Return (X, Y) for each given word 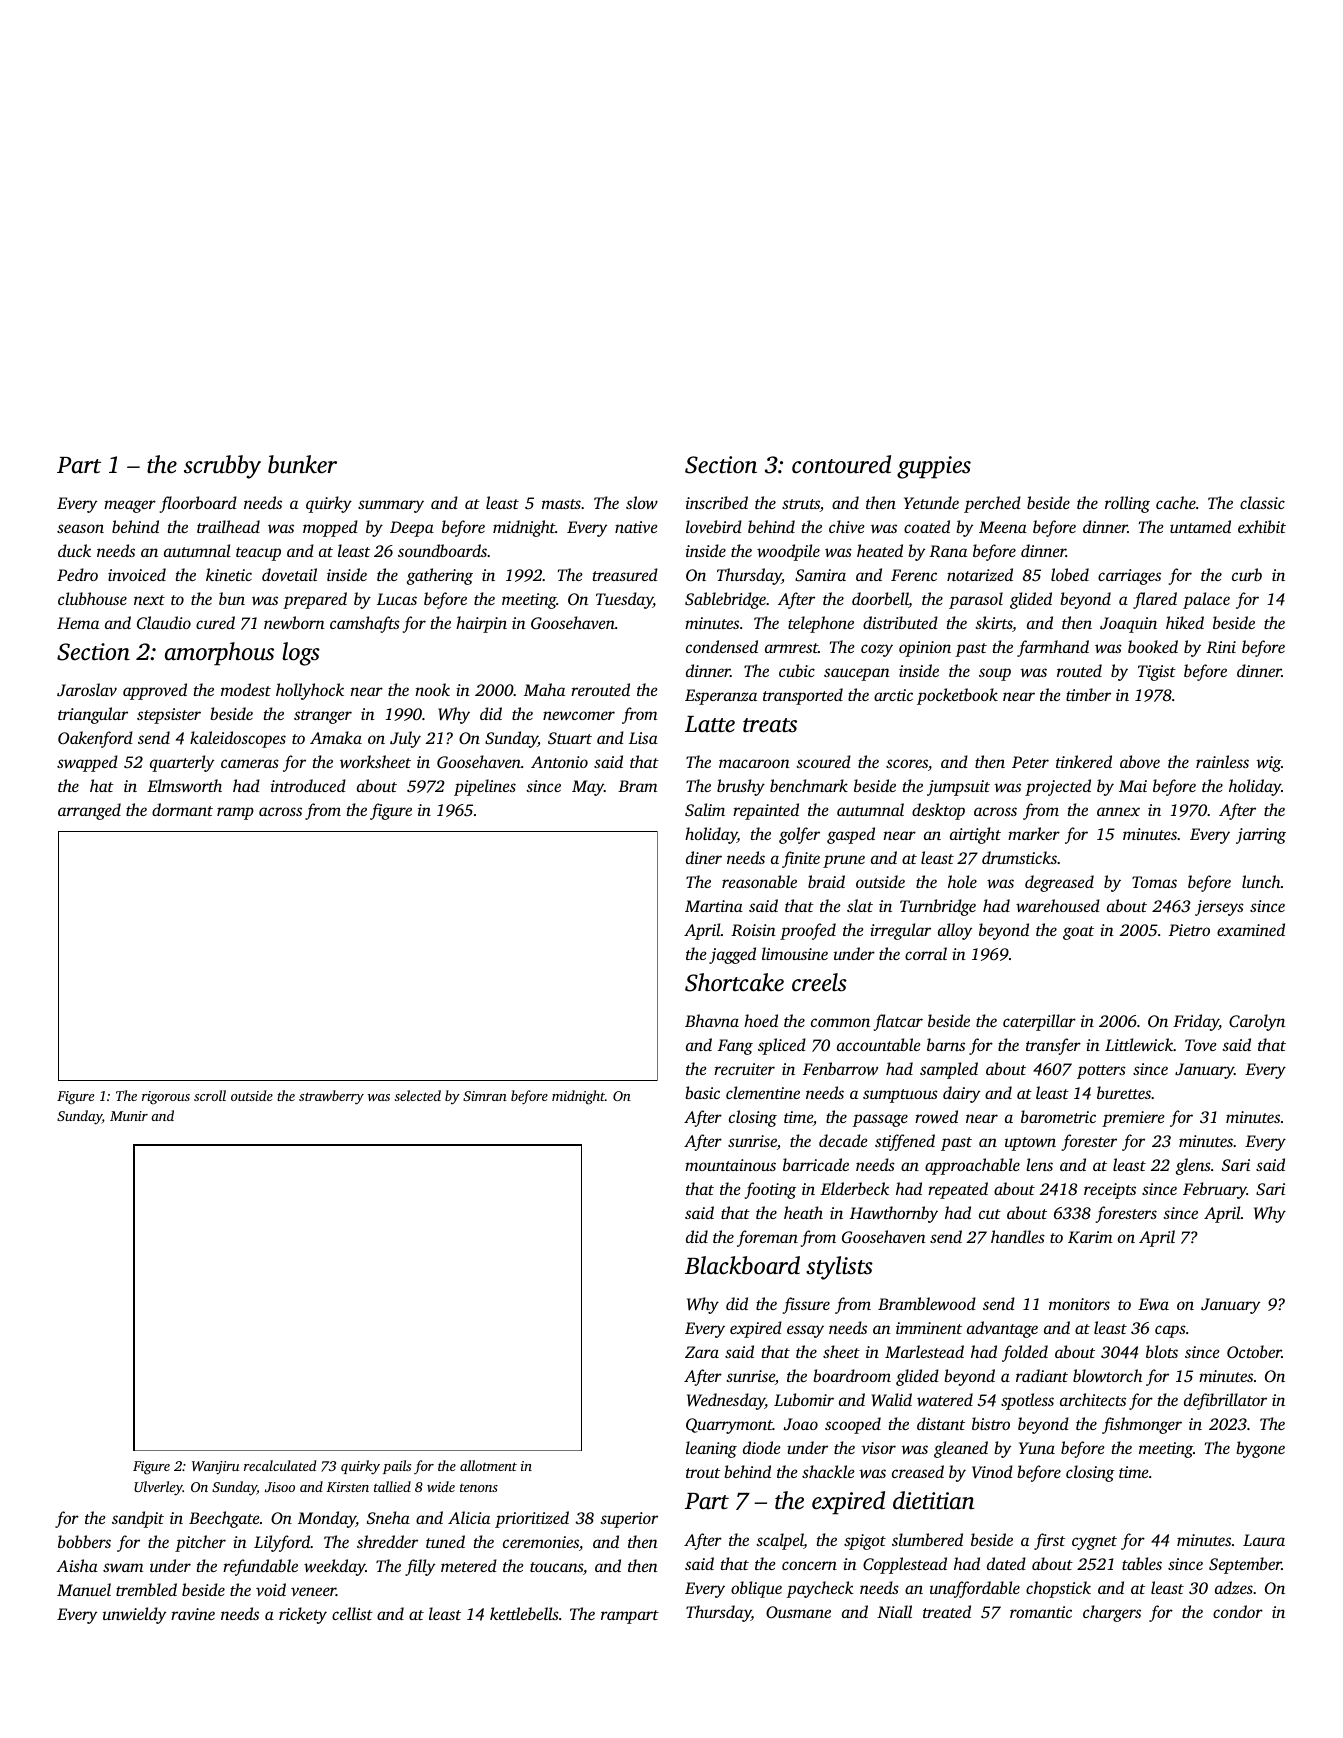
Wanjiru (215, 1467)
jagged (732, 955)
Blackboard (742, 1265)
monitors (1079, 1304)
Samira (820, 575)
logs (301, 654)
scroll (210, 1095)
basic (702, 1092)
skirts (993, 622)
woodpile (788, 552)
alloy (955, 931)
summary (391, 506)
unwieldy (134, 1615)
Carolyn (1257, 1022)
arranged (89, 811)
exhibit (1262, 526)
